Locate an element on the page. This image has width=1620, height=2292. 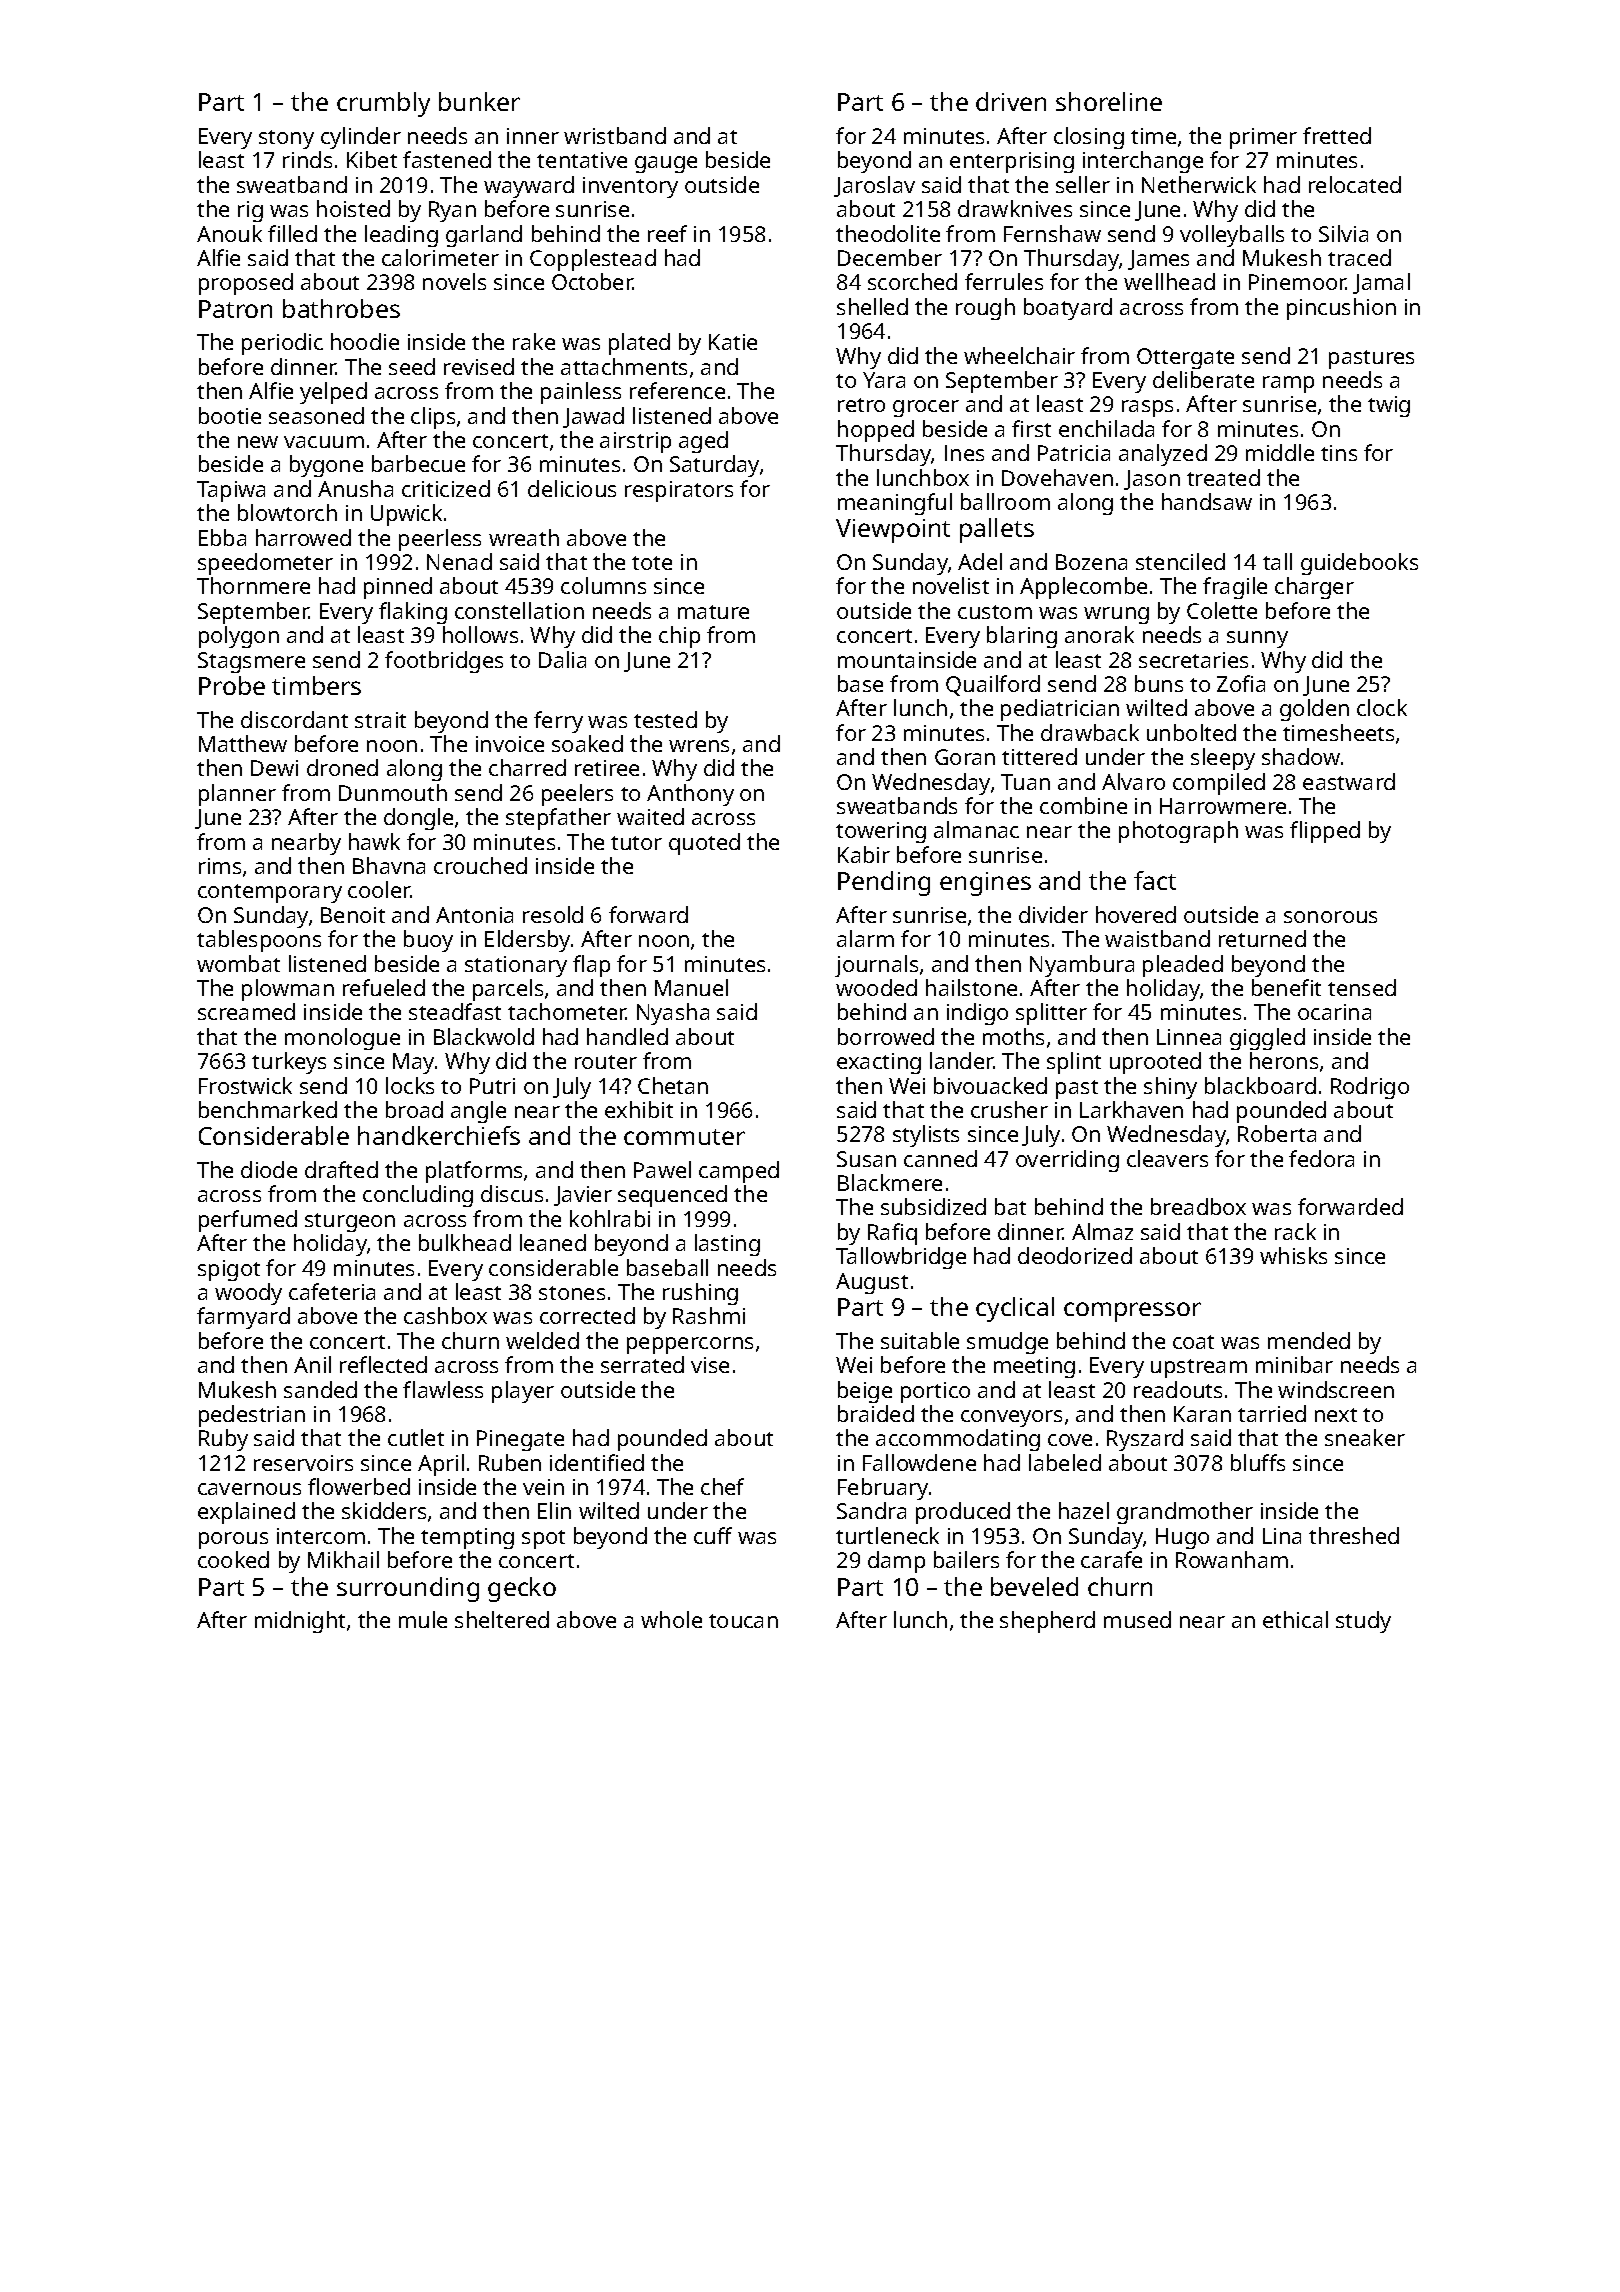
hopped is located at coordinates (876, 431).
